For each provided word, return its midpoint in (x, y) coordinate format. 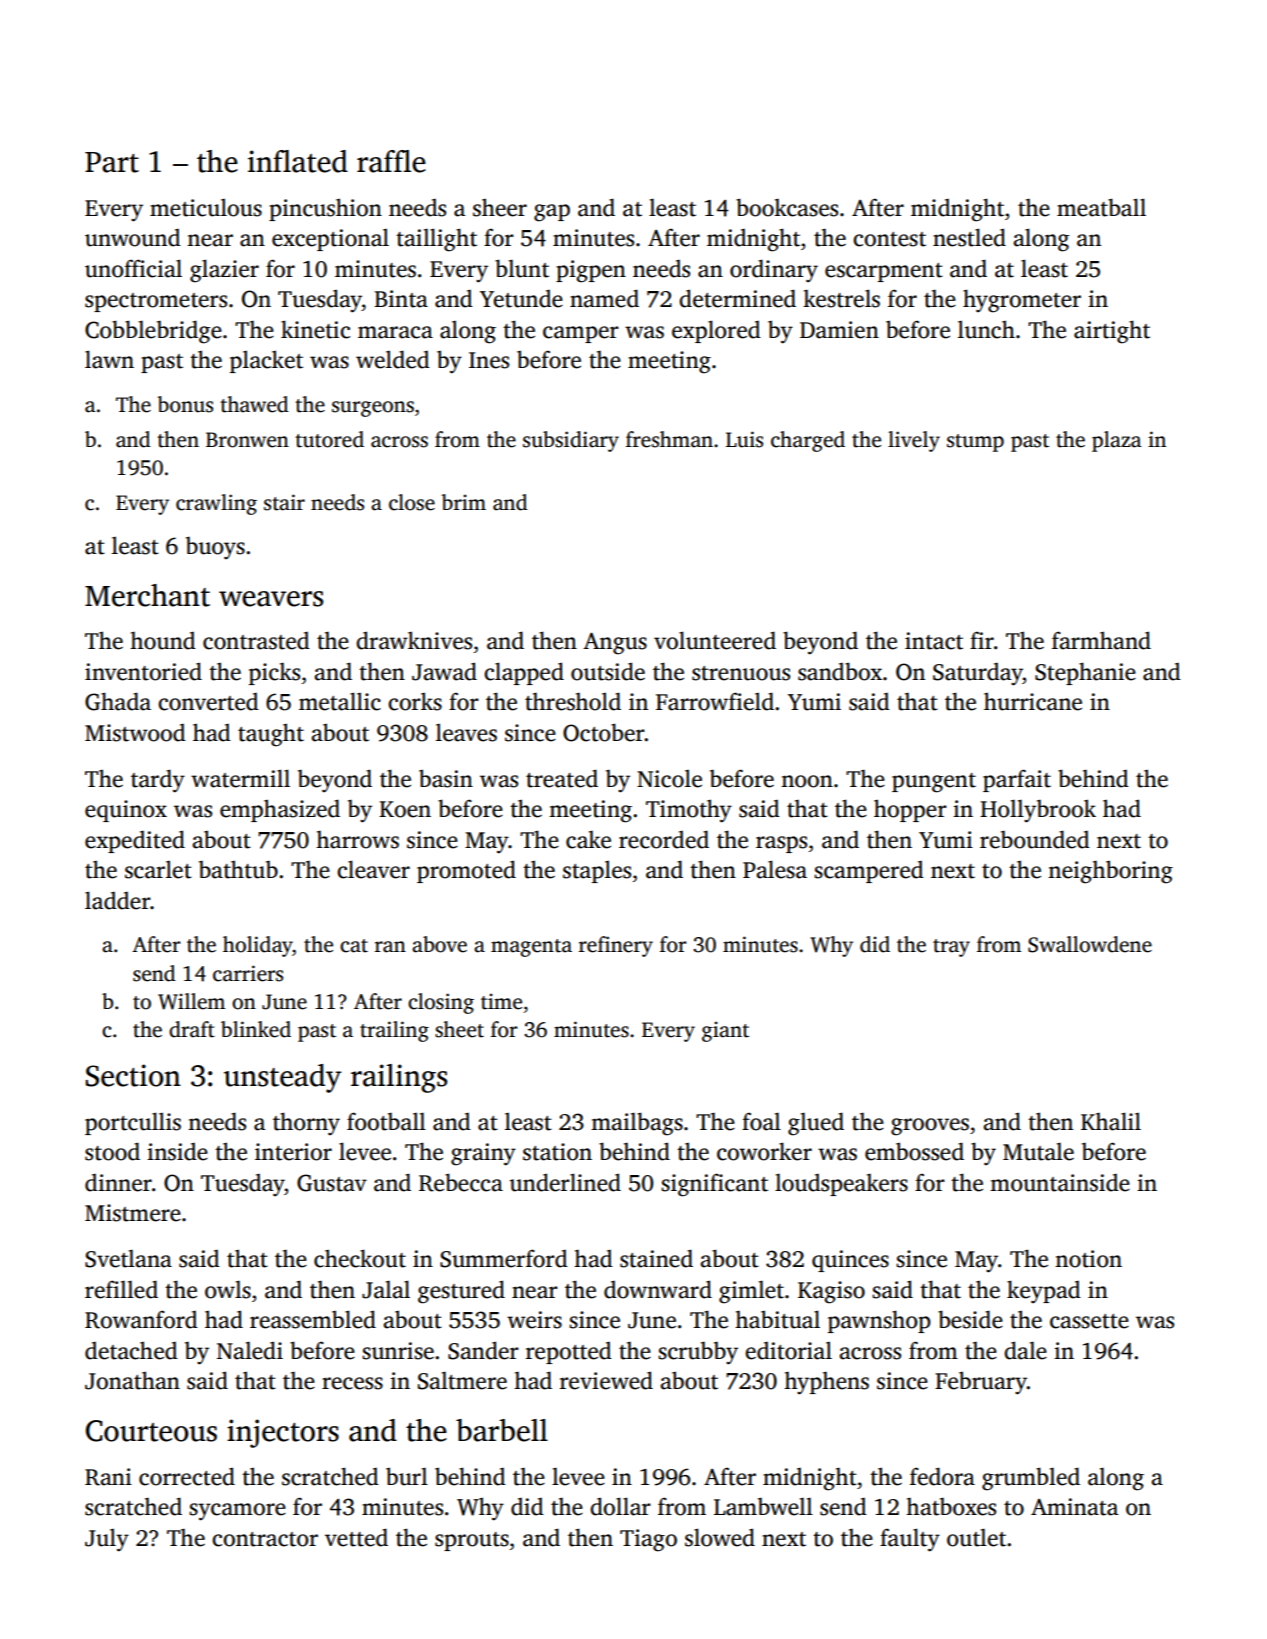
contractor (265, 1539)
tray (951, 948)
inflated (298, 161)
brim (463, 502)
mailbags (637, 1124)
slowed (720, 1537)
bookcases (787, 207)
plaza (1117, 441)
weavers (271, 599)
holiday (258, 946)
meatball (1101, 207)
